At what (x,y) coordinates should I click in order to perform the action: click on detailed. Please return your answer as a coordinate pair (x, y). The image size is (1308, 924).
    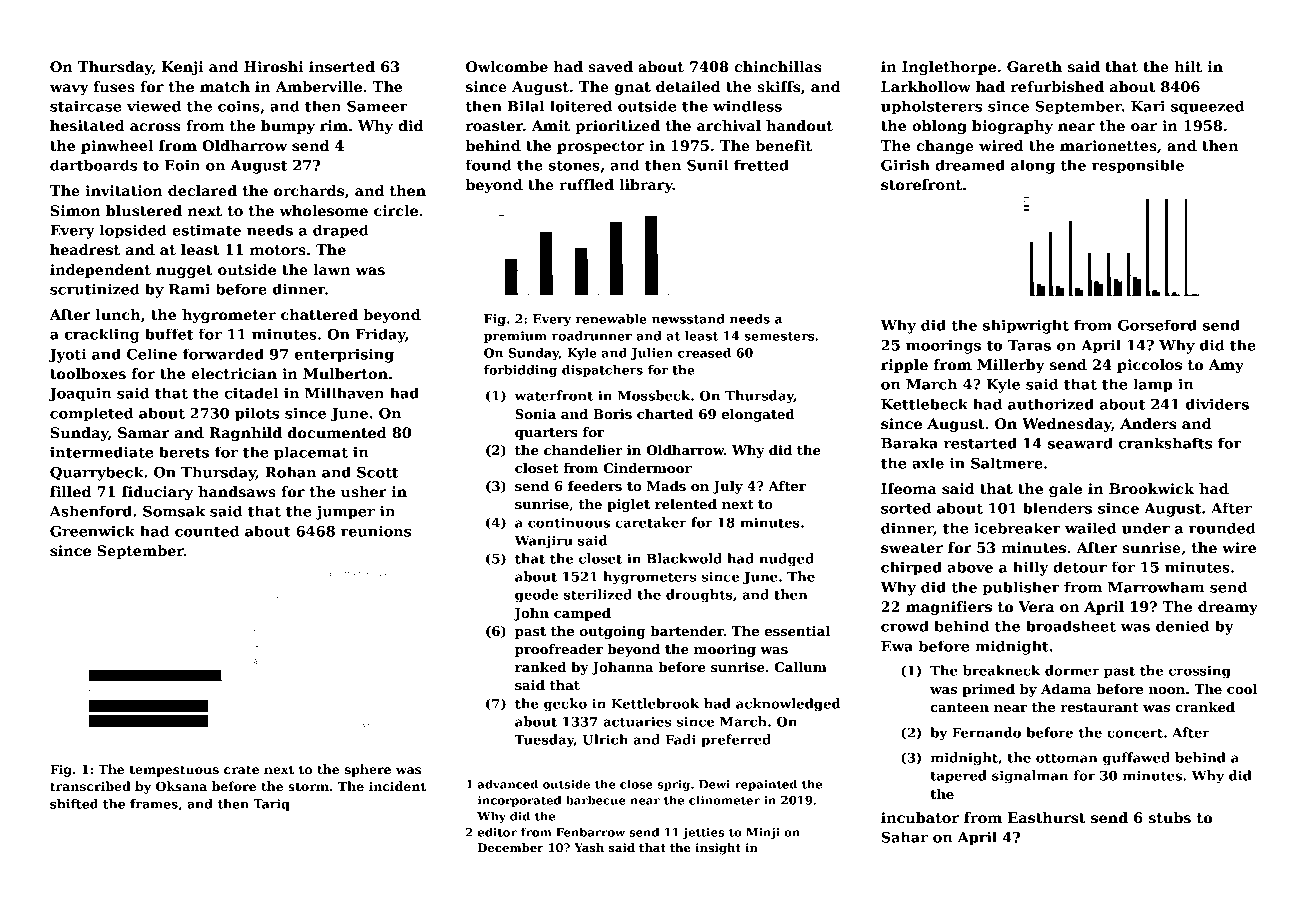
    Looking at the image, I should click on (688, 86).
